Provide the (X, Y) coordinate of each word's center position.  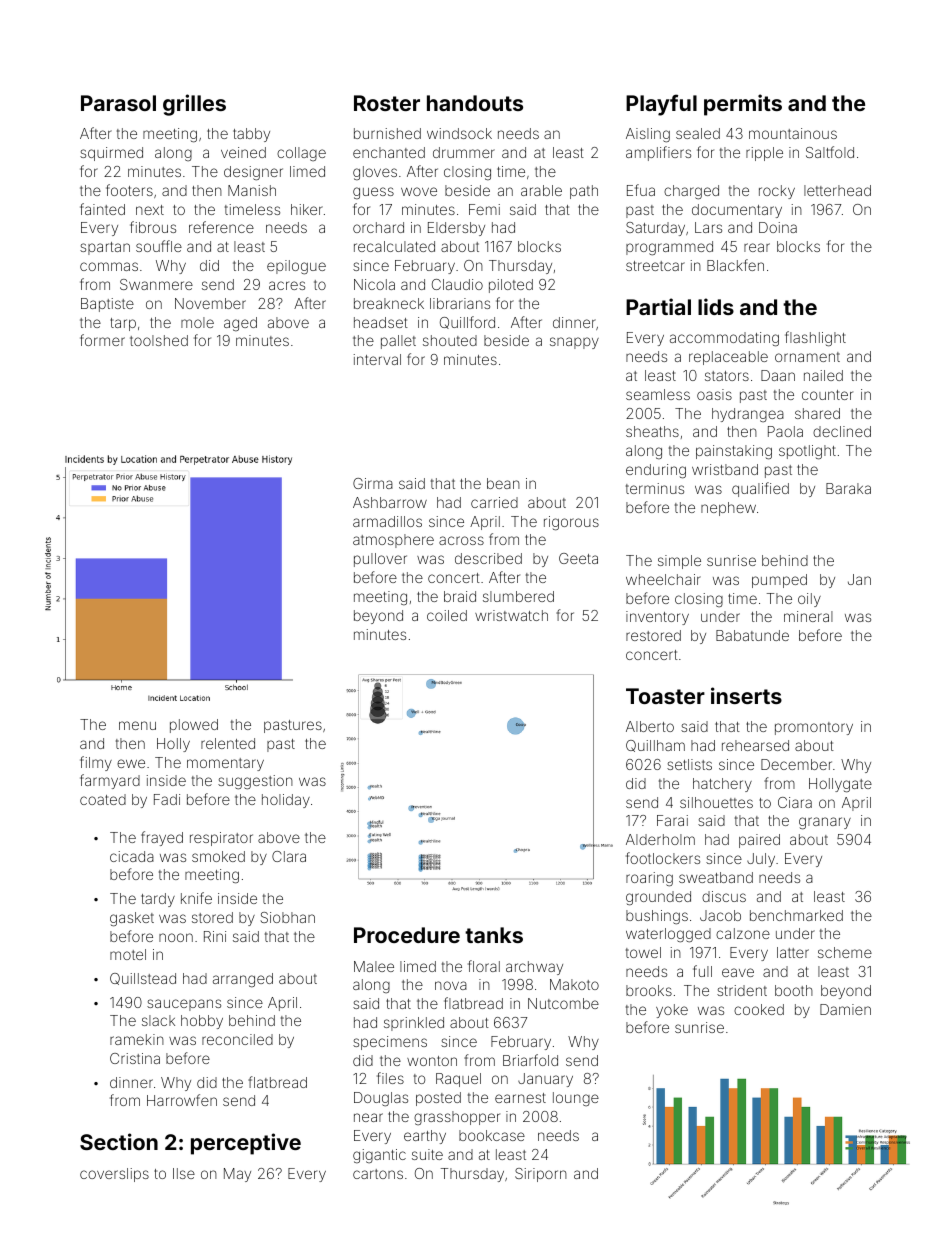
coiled (447, 615)
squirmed (111, 154)
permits (743, 105)
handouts (475, 103)
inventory (657, 618)
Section (119, 1141)
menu (137, 725)
